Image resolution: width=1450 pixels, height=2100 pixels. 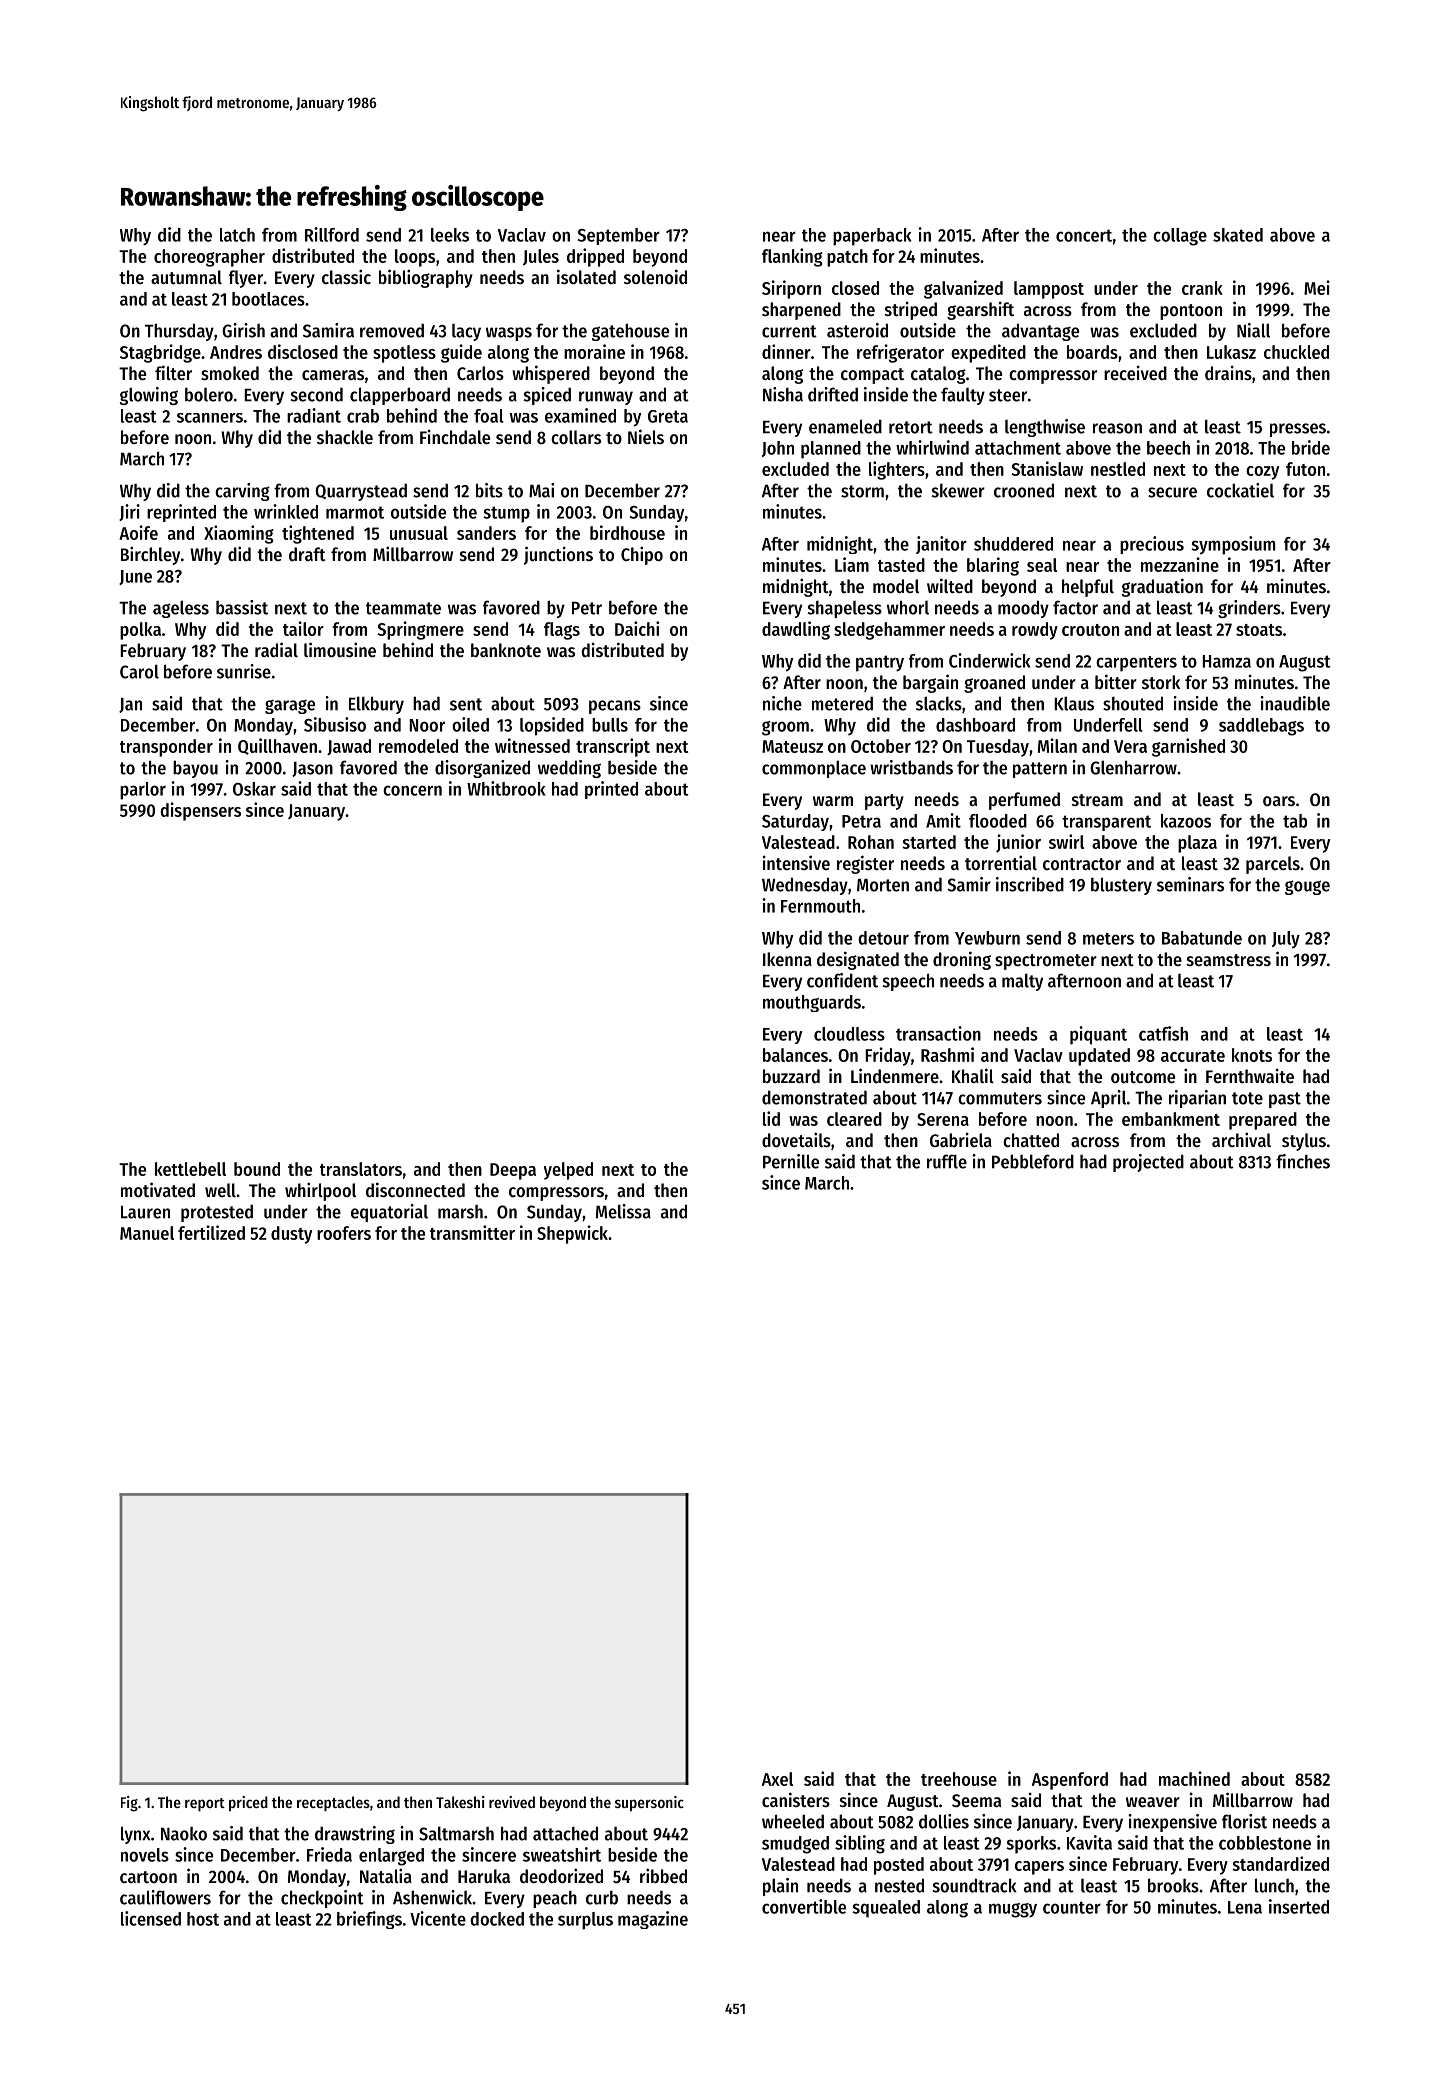 I want to click on October, so click(x=881, y=746).
